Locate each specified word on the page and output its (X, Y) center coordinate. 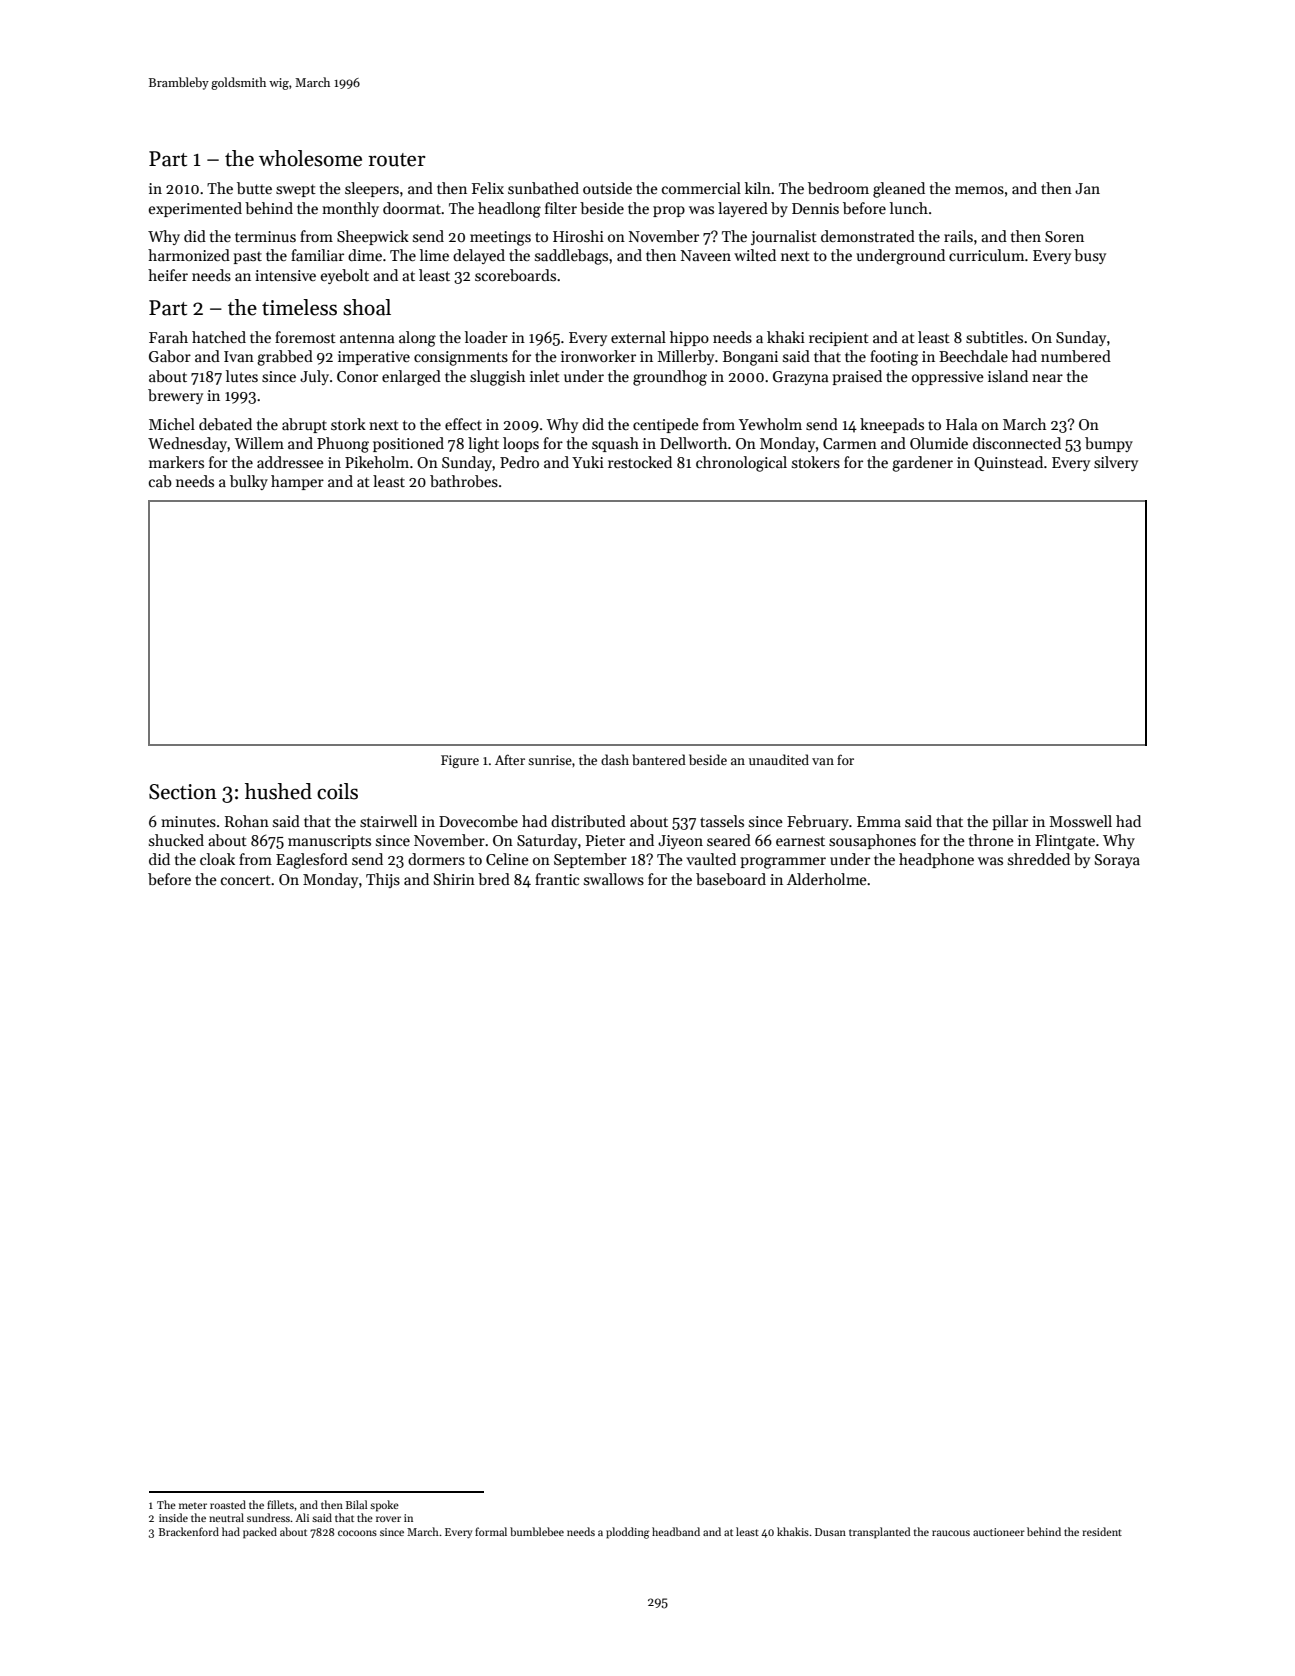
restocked (640, 462)
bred (494, 879)
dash (615, 759)
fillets (280, 1504)
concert (246, 880)
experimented (195, 209)
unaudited (779, 759)
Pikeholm (377, 462)
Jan (1087, 188)
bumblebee (537, 1531)
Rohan (247, 821)
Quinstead (1008, 463)
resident (1102, 1531)
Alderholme (827, 879)
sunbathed (543, 188)
